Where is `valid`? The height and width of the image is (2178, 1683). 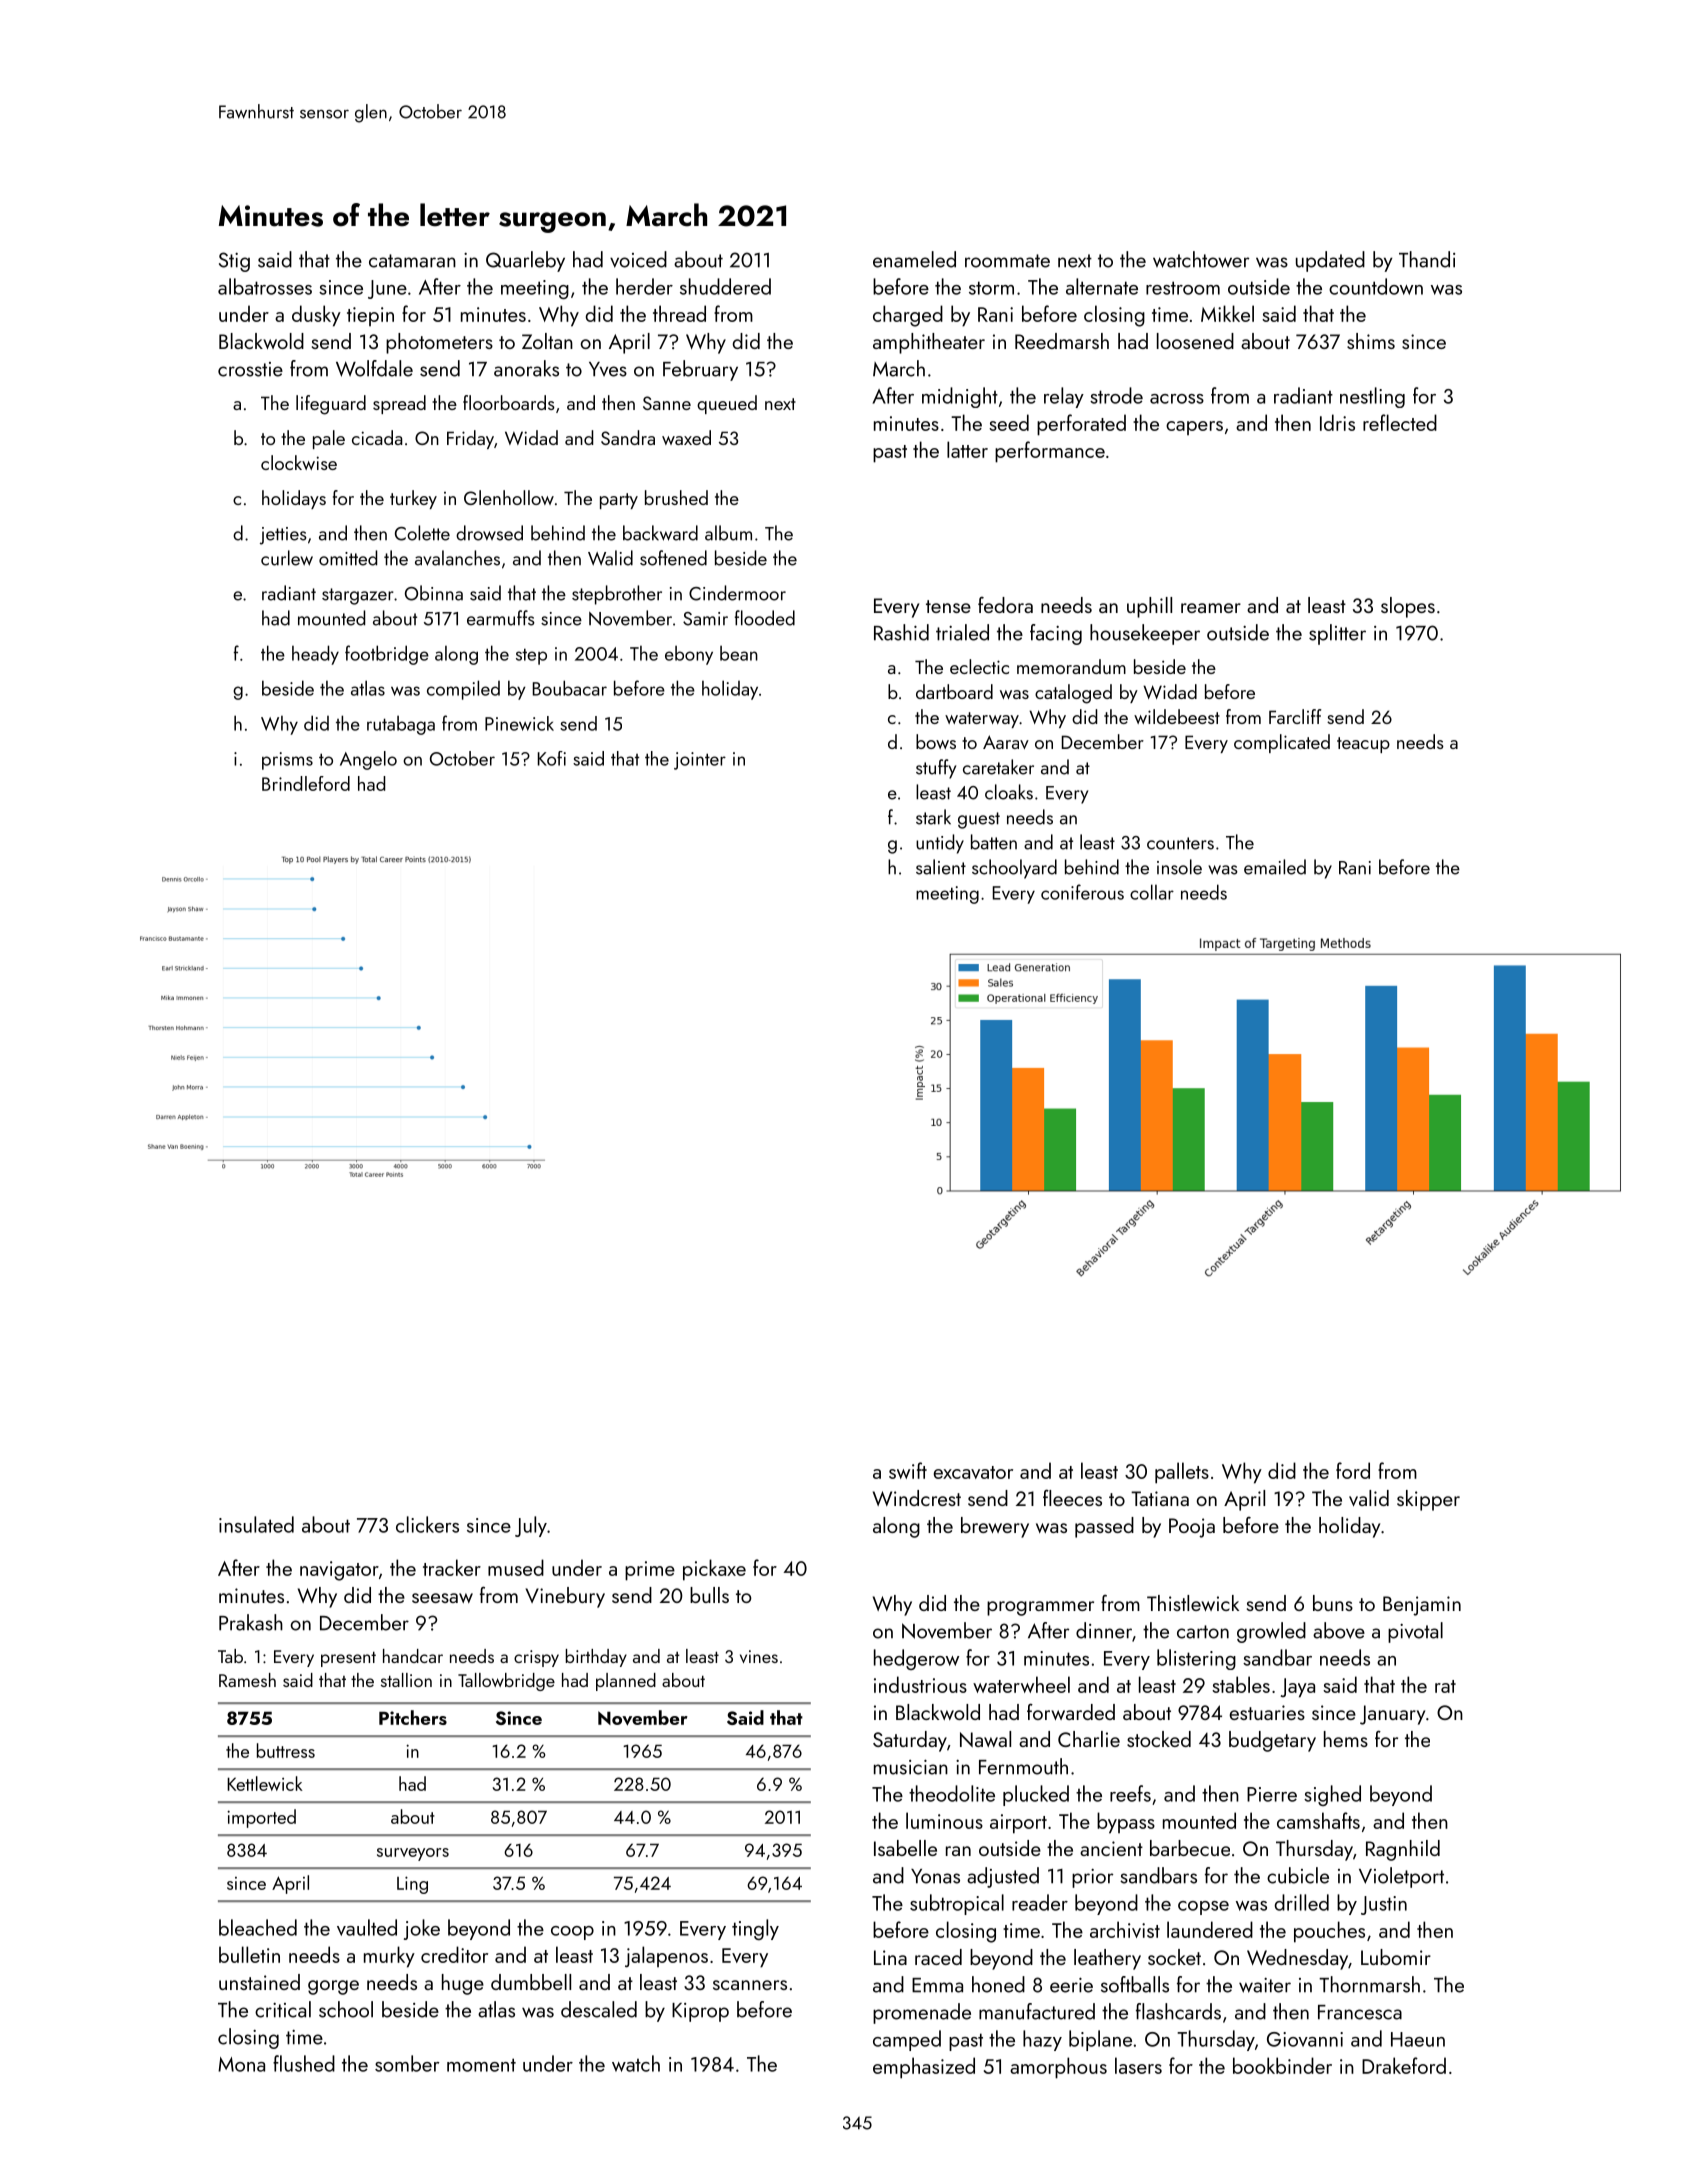
valid is located at coordinates (1369, 1498).
